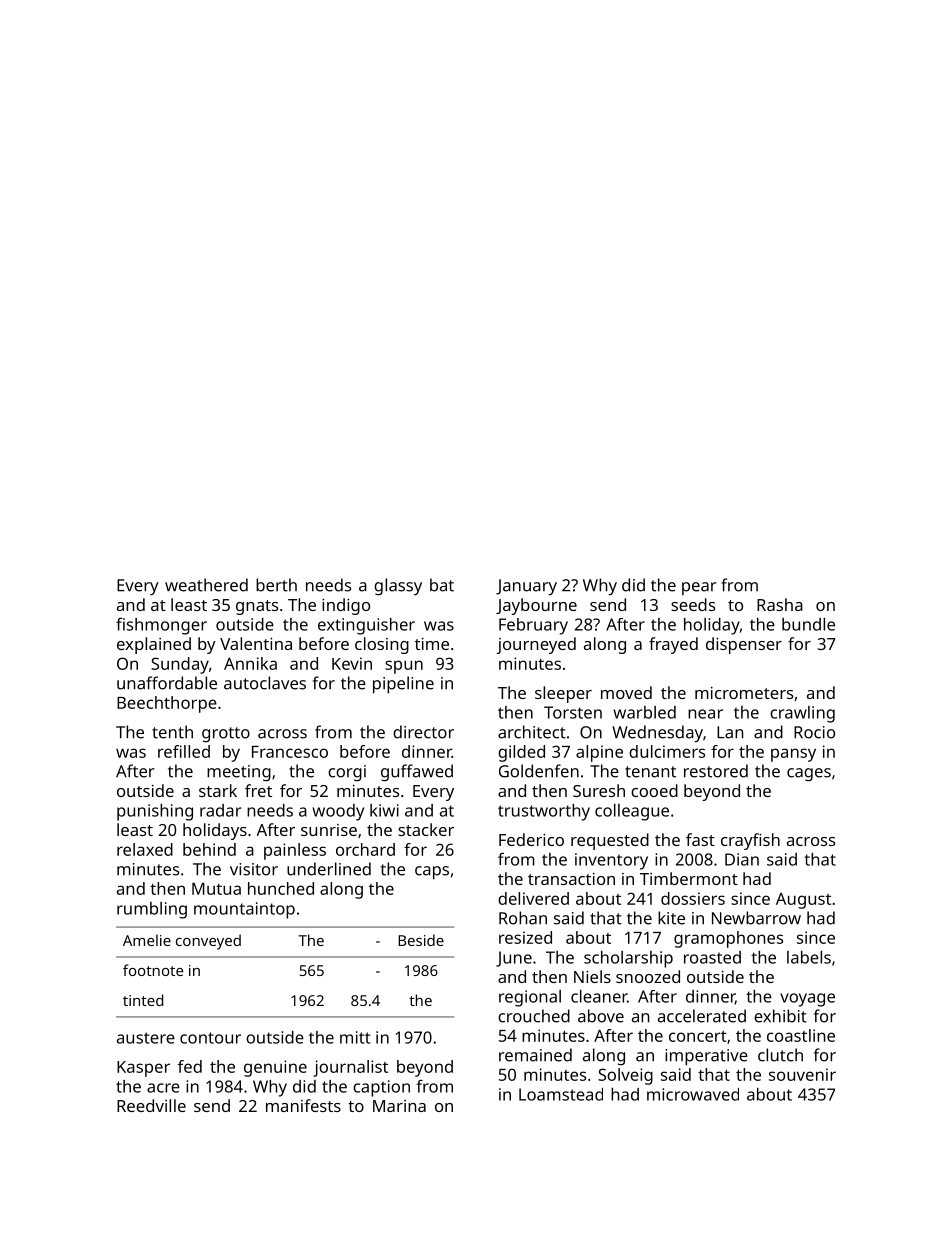  Describe the element at coordinates (290, 752) in the screenshot. I see `Francesco` at that location.
